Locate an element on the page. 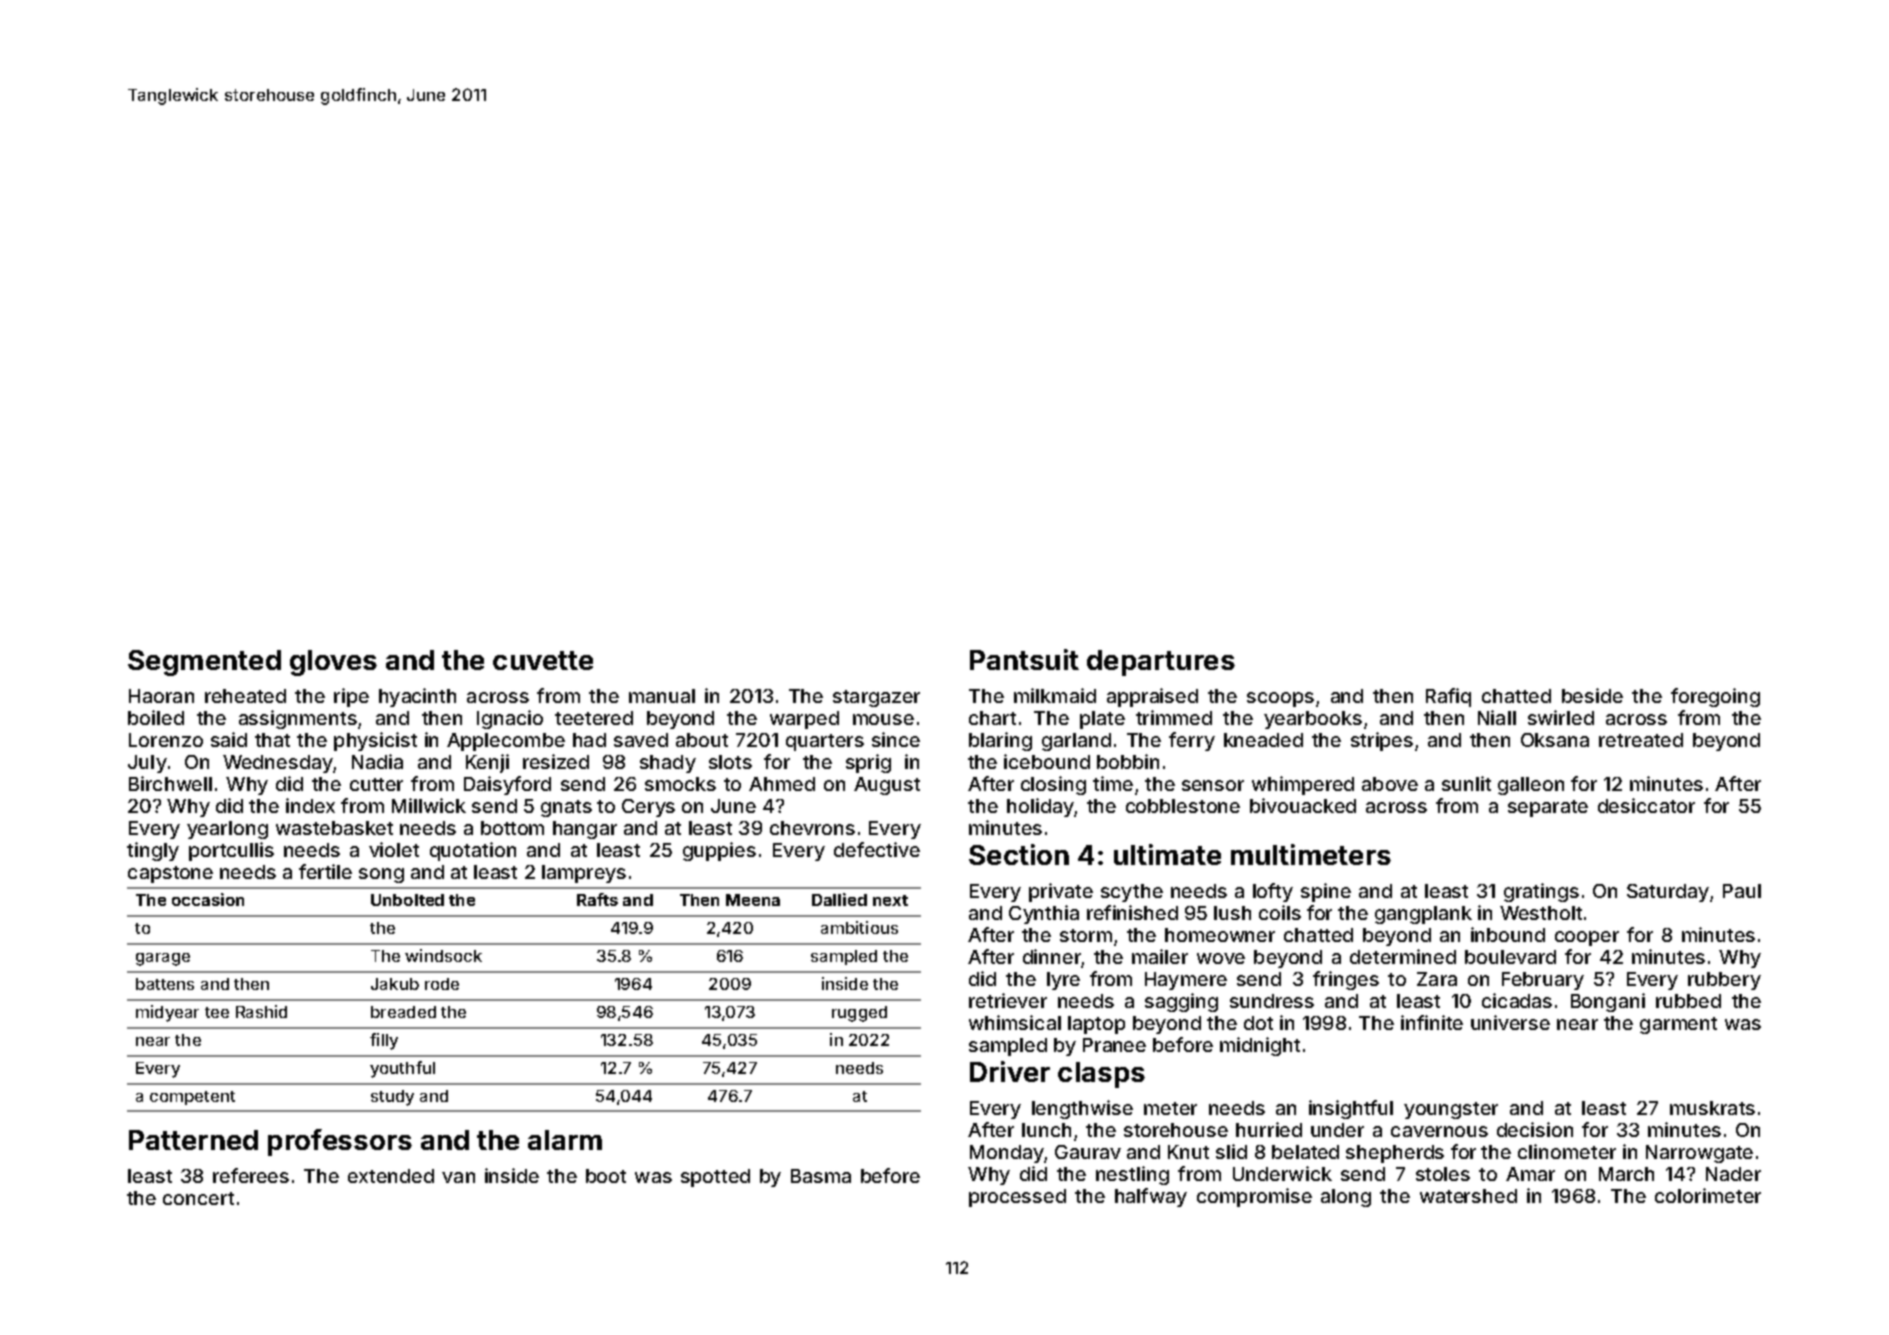 Image resolution: width=1889 pixels, height=1335 pixels. Kenji is located at coordinates (487, 763).
